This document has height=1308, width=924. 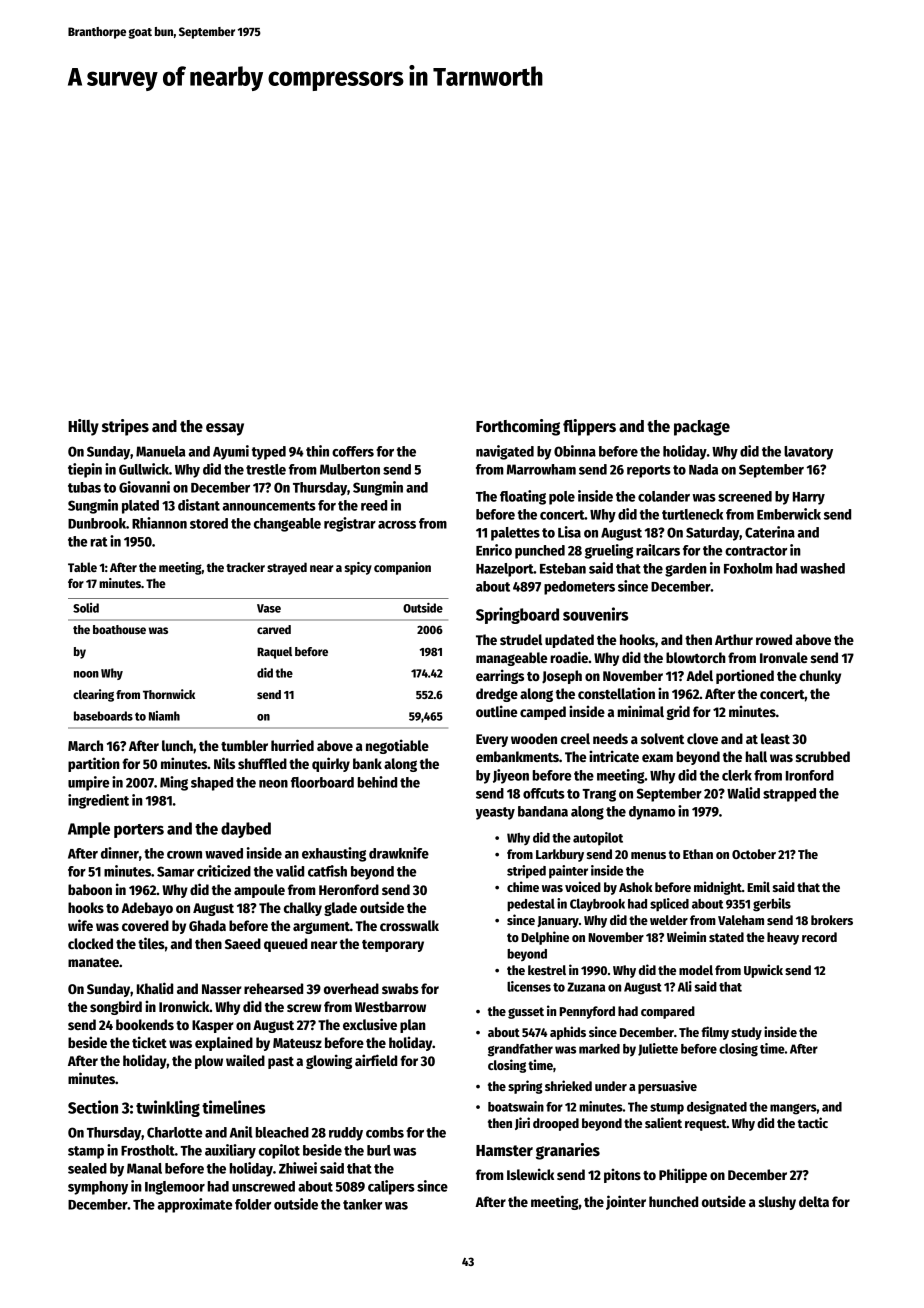 I want to click on spicy, so click(x=358, y=568).
